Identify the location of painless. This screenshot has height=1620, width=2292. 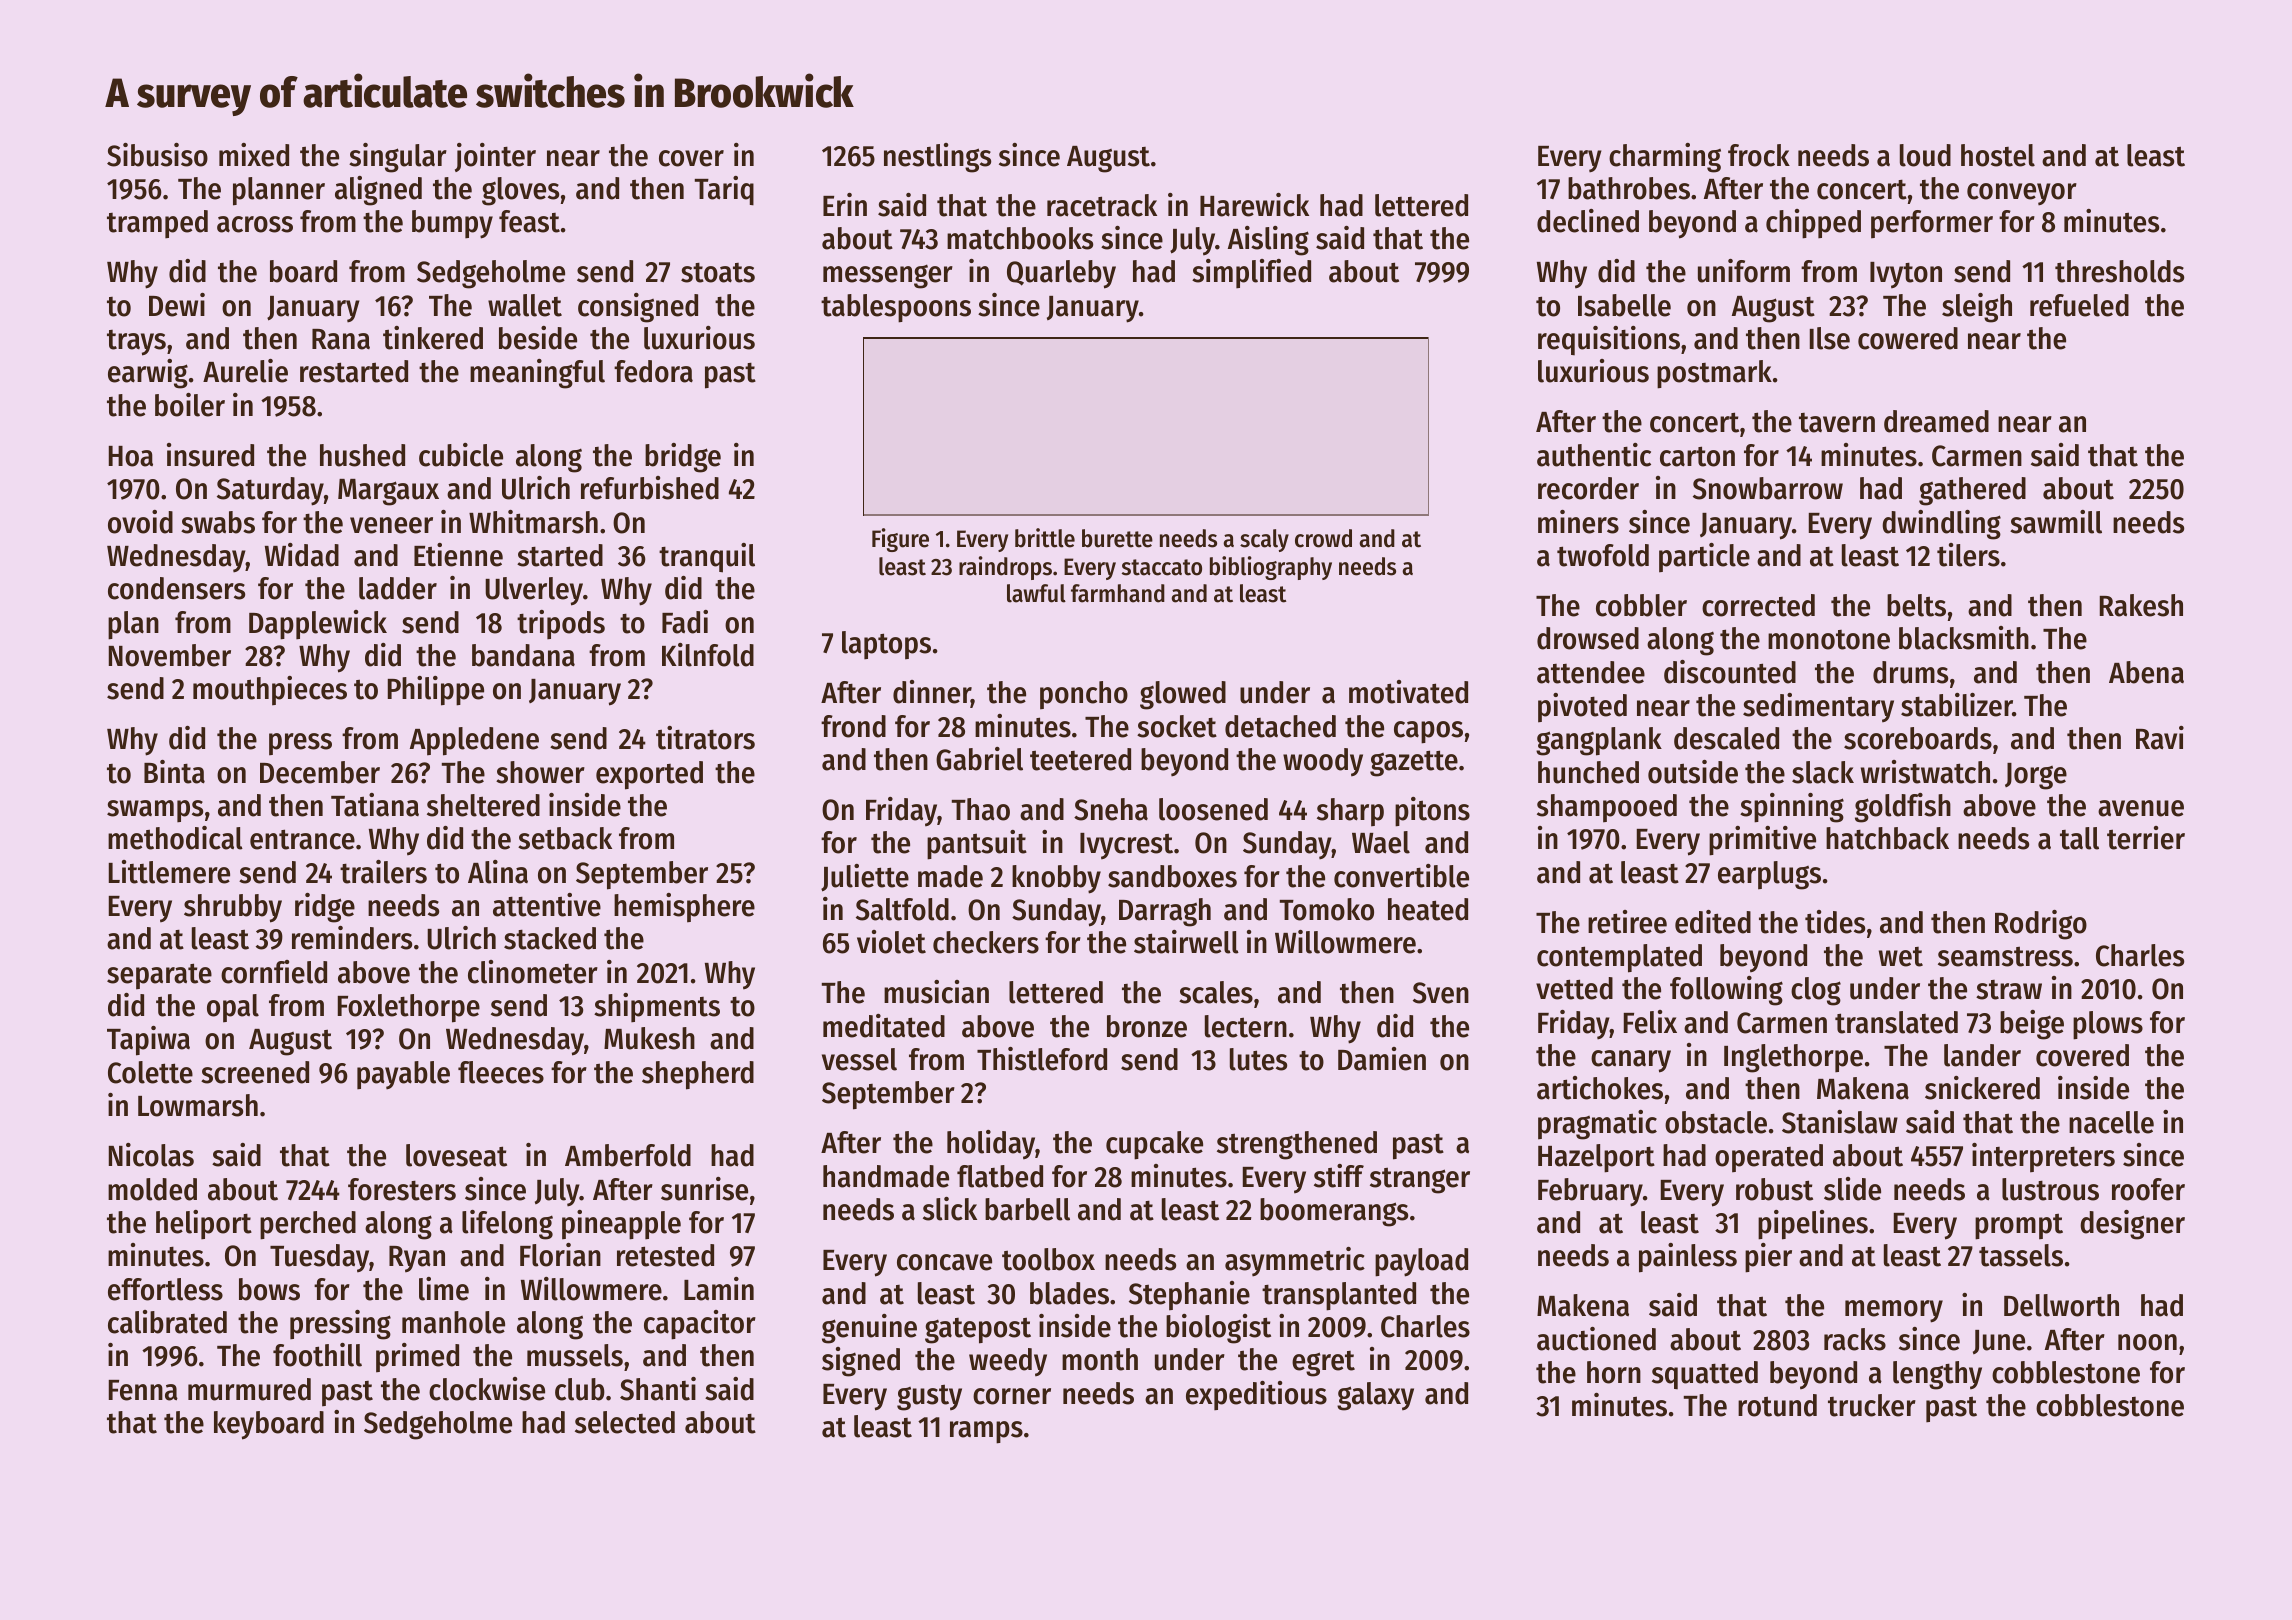
(1688, 1258).
